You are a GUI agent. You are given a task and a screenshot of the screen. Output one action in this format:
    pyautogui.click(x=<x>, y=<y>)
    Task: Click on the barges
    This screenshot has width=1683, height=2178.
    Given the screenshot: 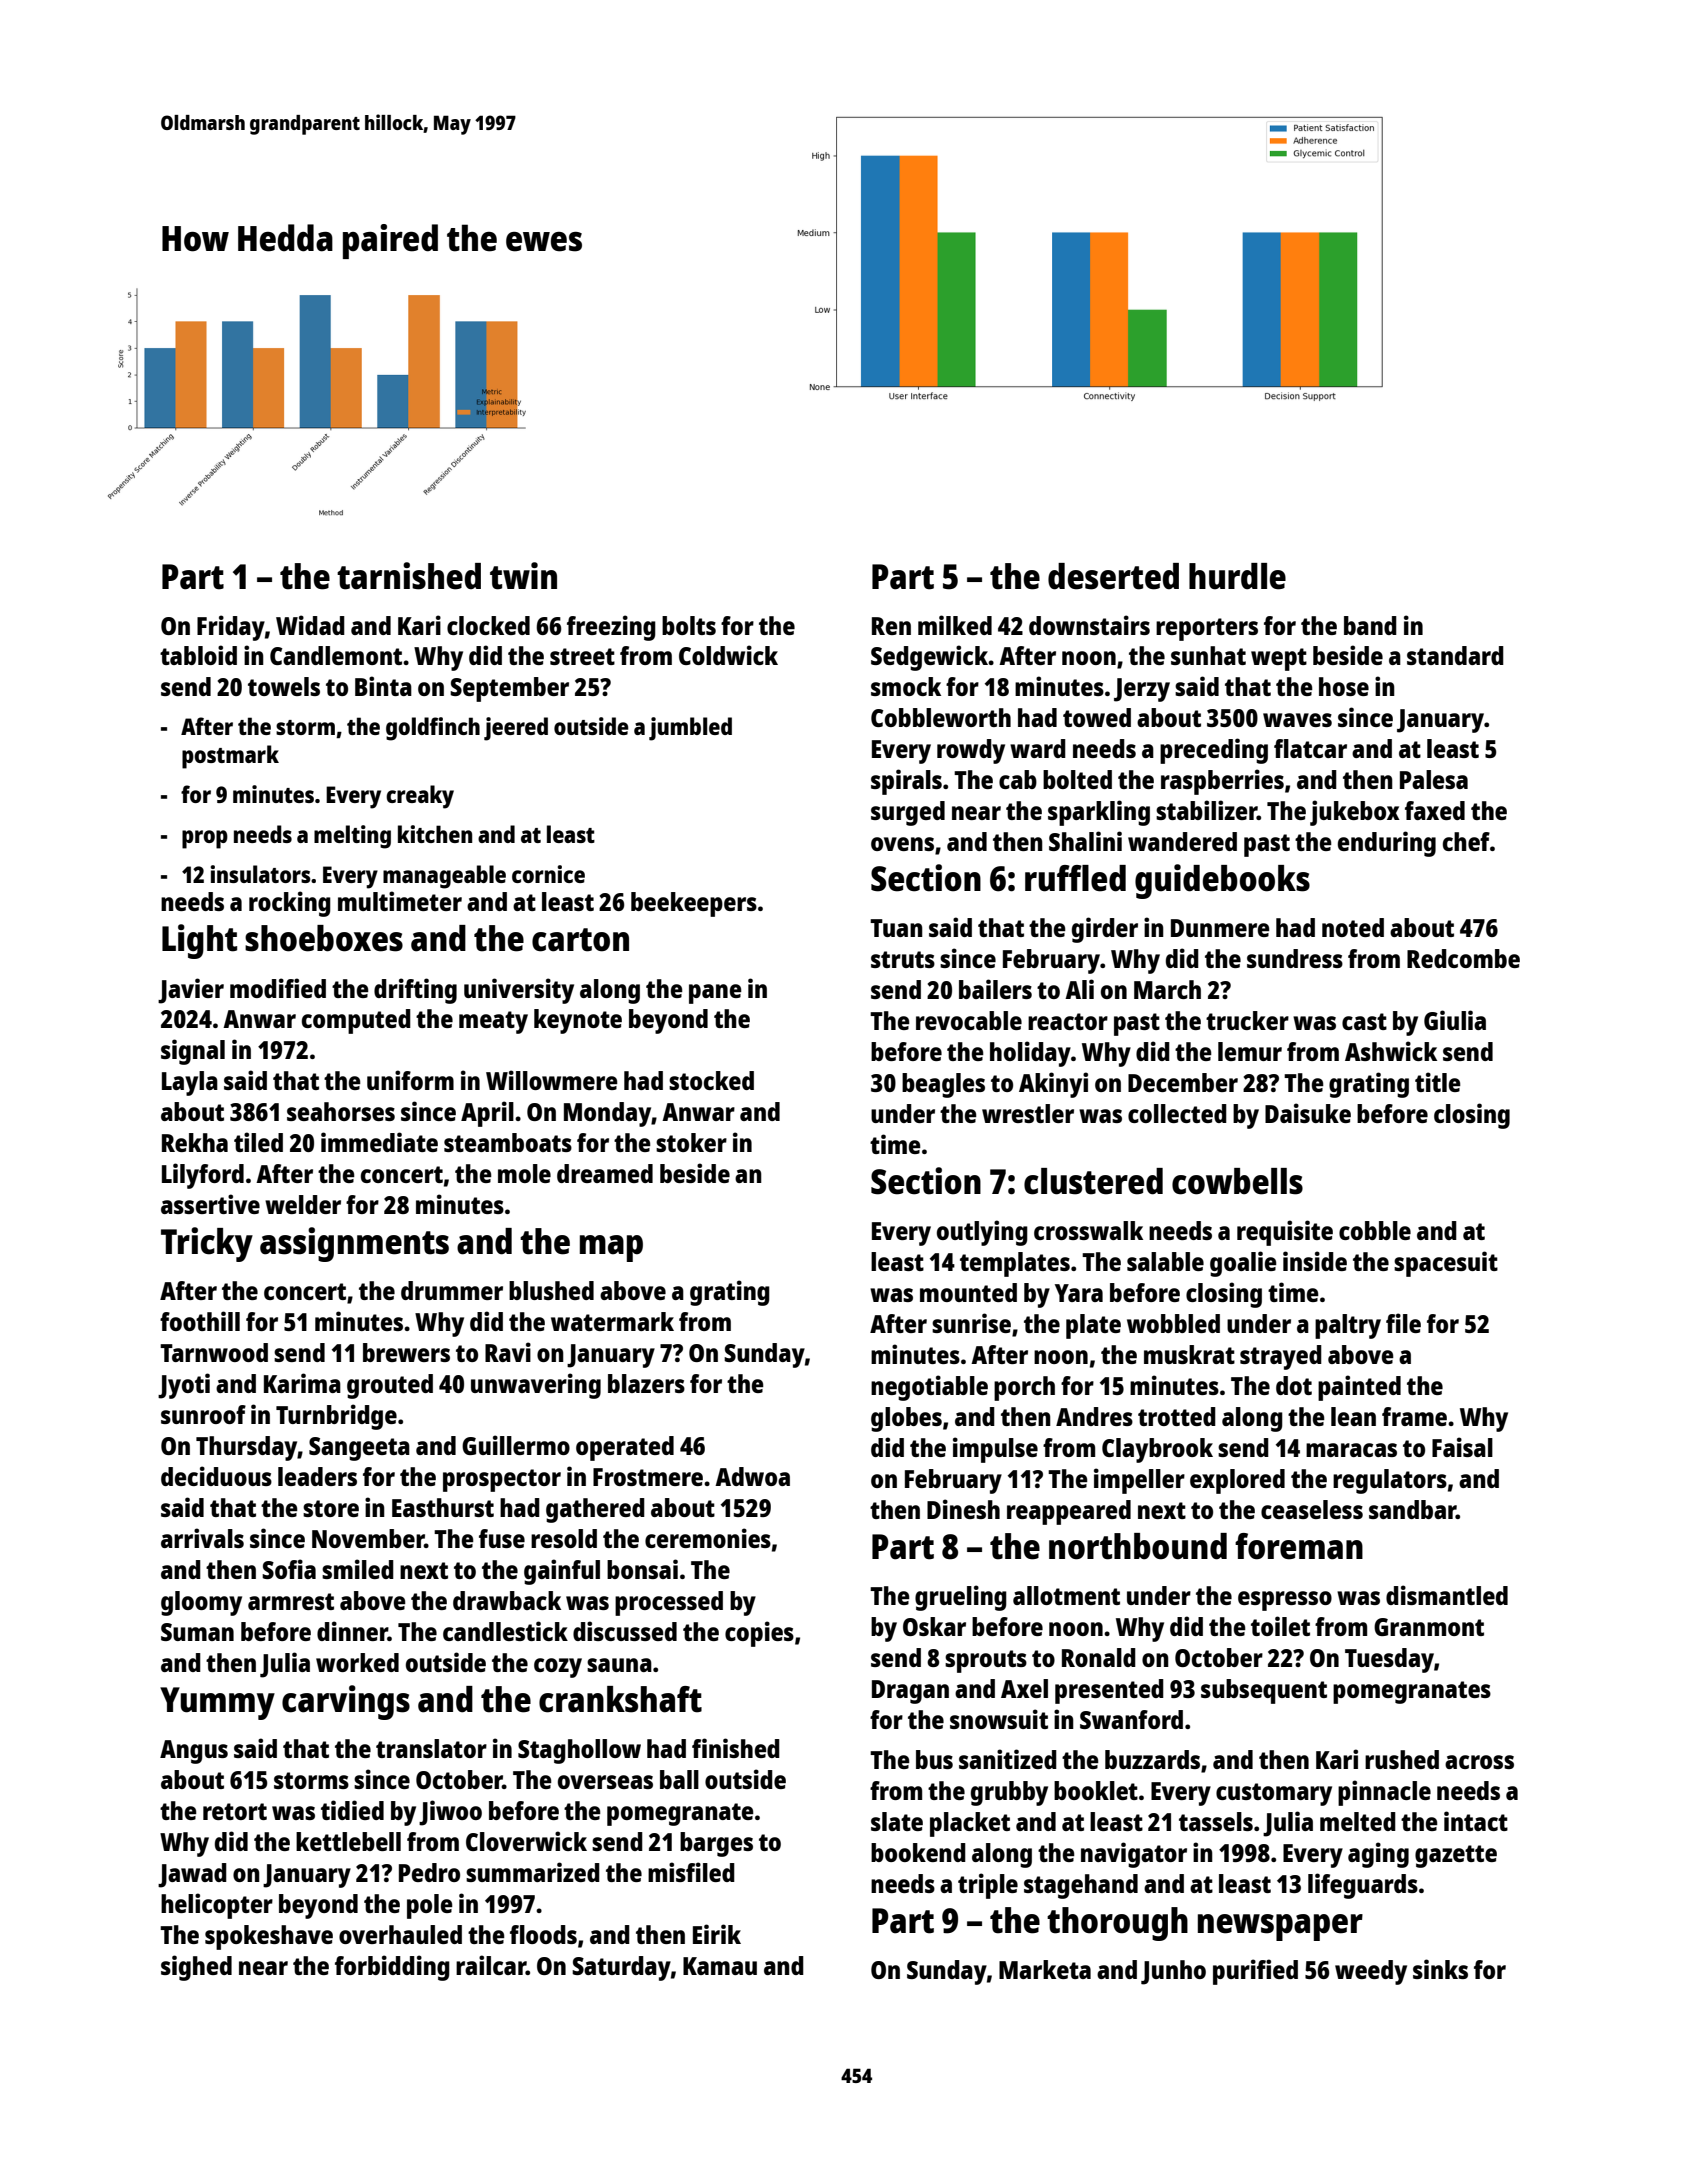 What is the action you would take?
    pyautogui.click(x=716, y=1844)
